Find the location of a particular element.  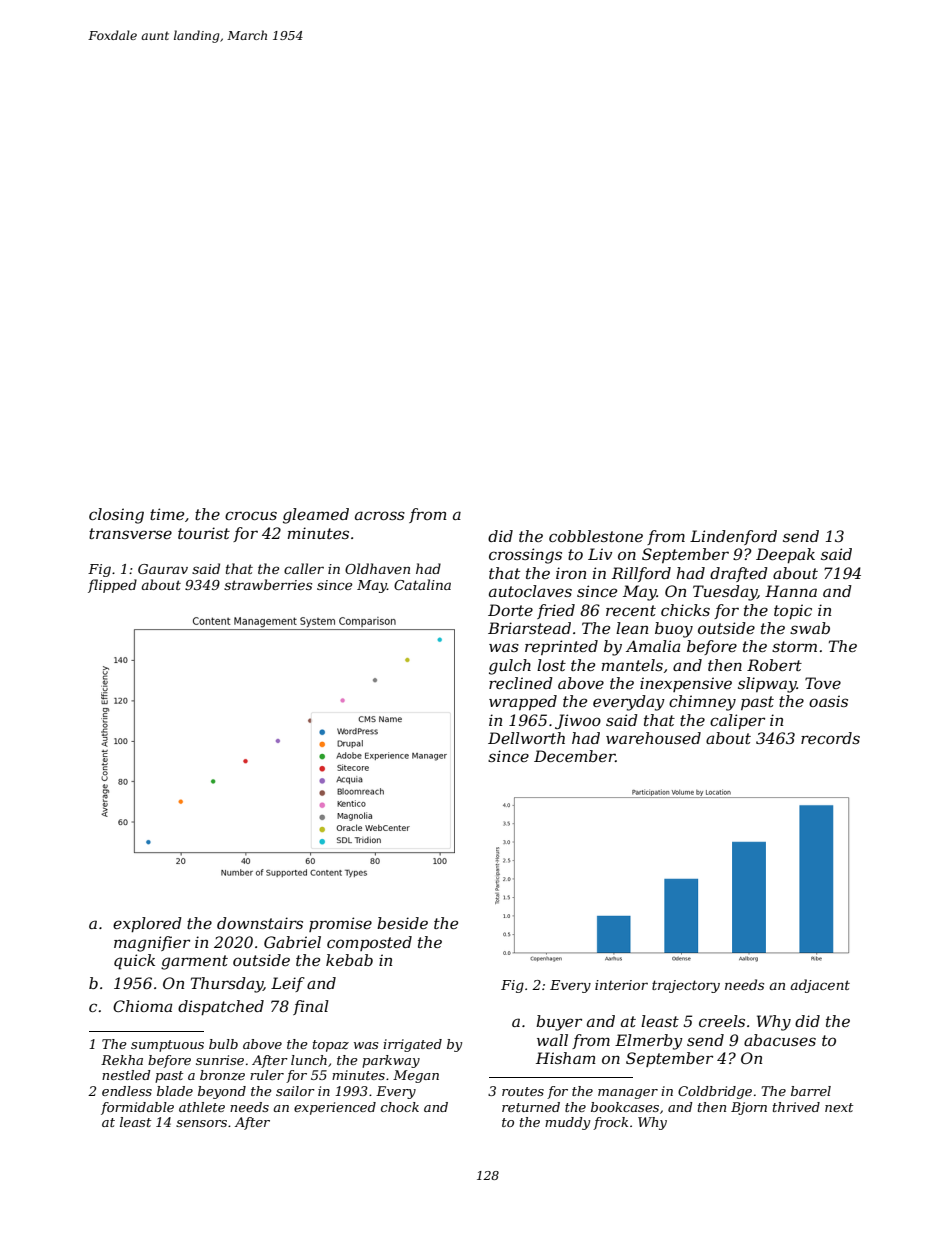

reprinted is located at coordinates (561, 647).
